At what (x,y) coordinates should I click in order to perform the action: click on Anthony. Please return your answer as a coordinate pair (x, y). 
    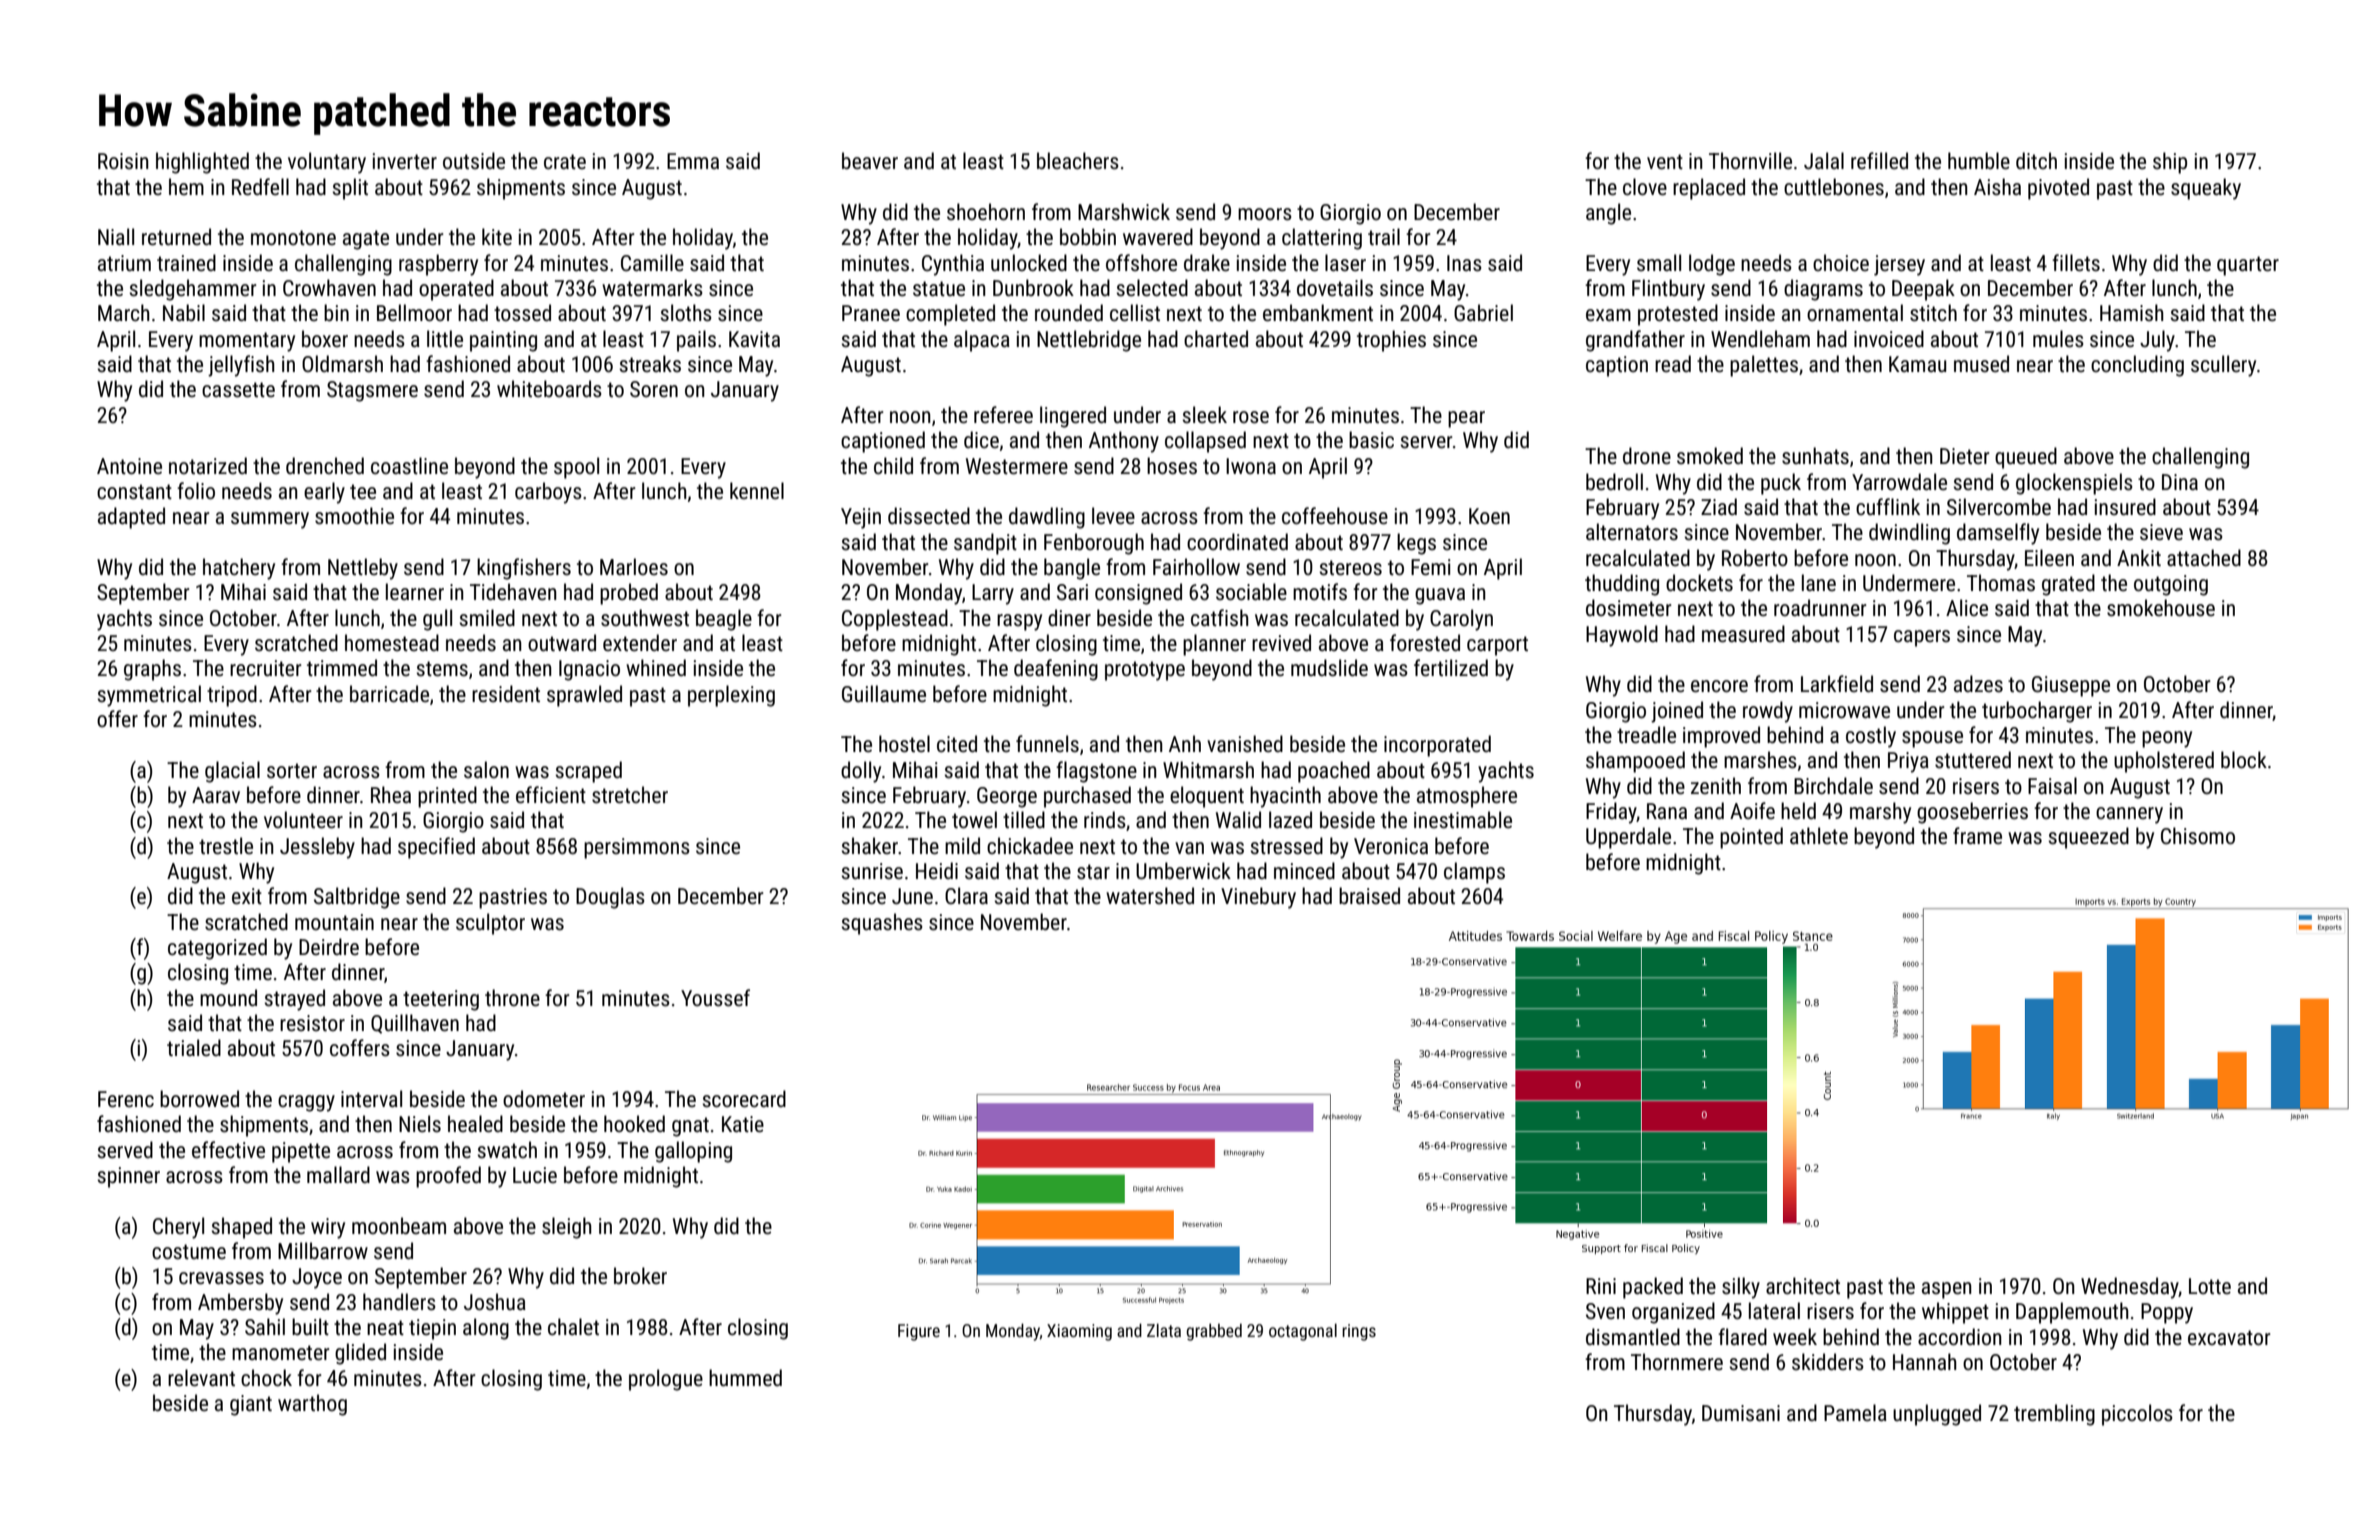
    Looking at the image, I should click on (1124, 442).
